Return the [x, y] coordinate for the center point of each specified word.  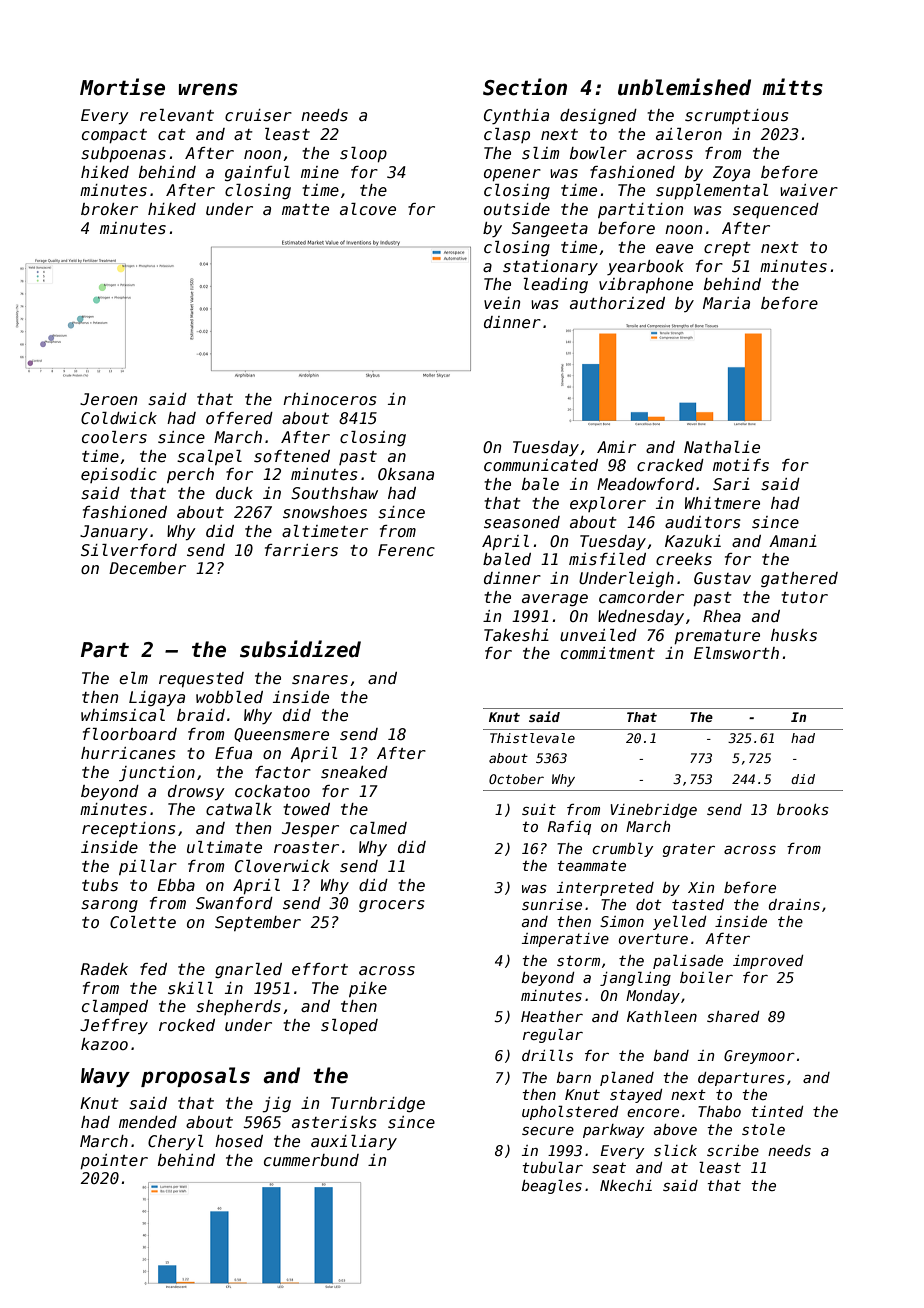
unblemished [684, 87]
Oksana [406, 474]
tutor [804, 597]
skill [190, 988]
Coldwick [119, 418]
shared [733, 1016]
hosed [239, 1141]
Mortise [122, 87]
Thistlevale [532, 738]
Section [525, 87]
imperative [565, 940]
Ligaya [157, 699]
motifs [741, 465]
